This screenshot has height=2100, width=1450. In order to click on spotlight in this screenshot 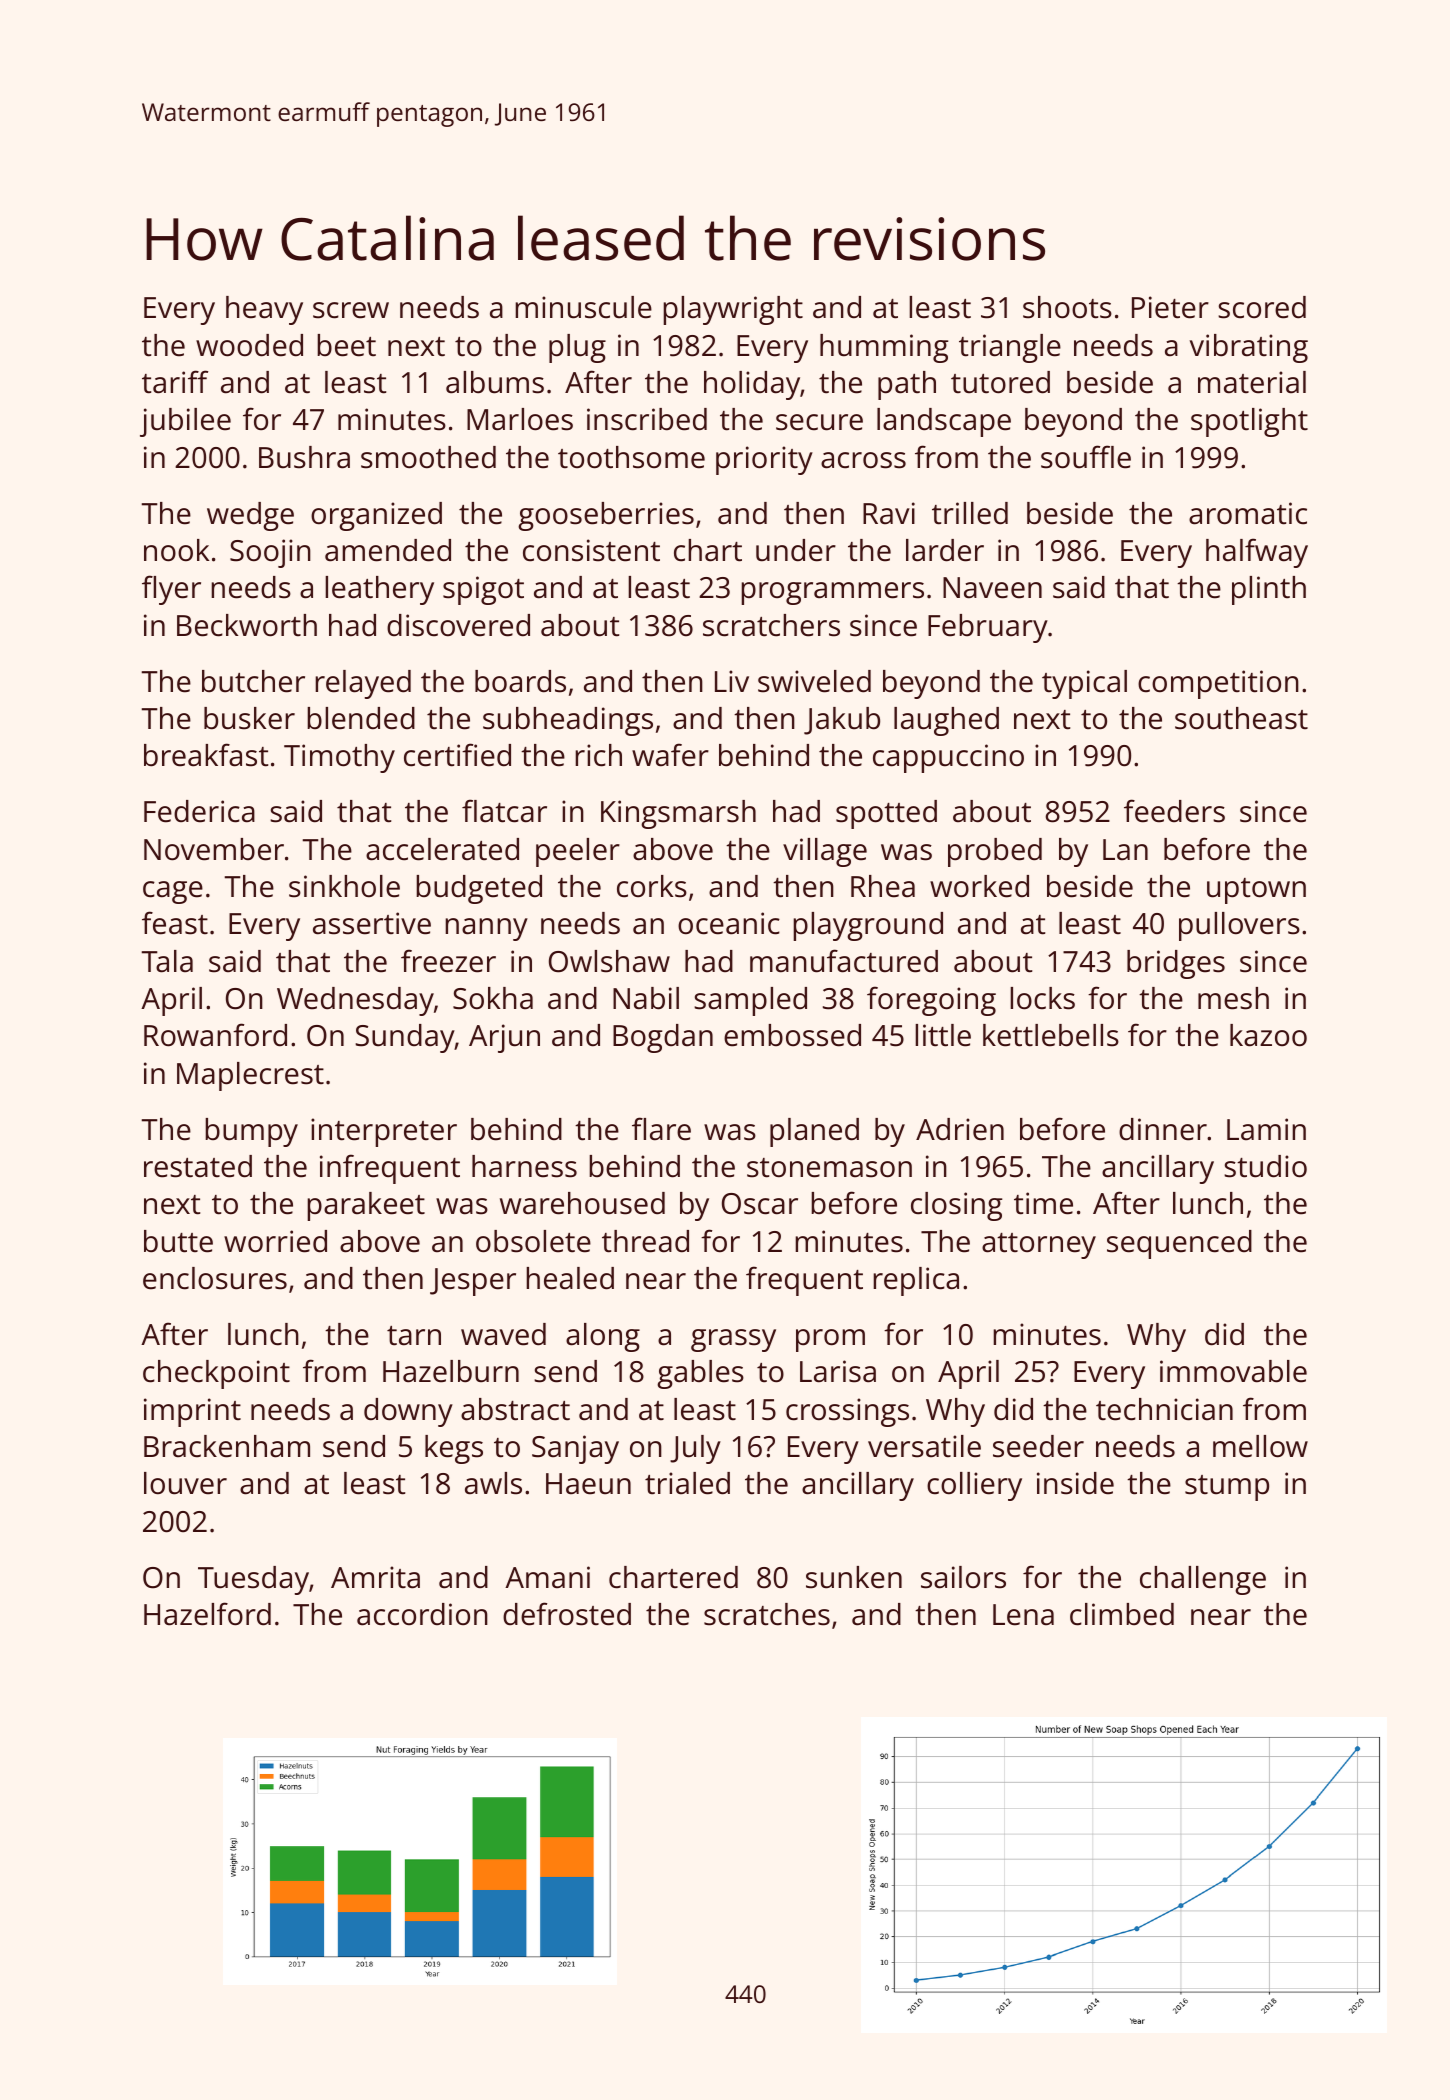, I will do `click(1249, 422)`.
